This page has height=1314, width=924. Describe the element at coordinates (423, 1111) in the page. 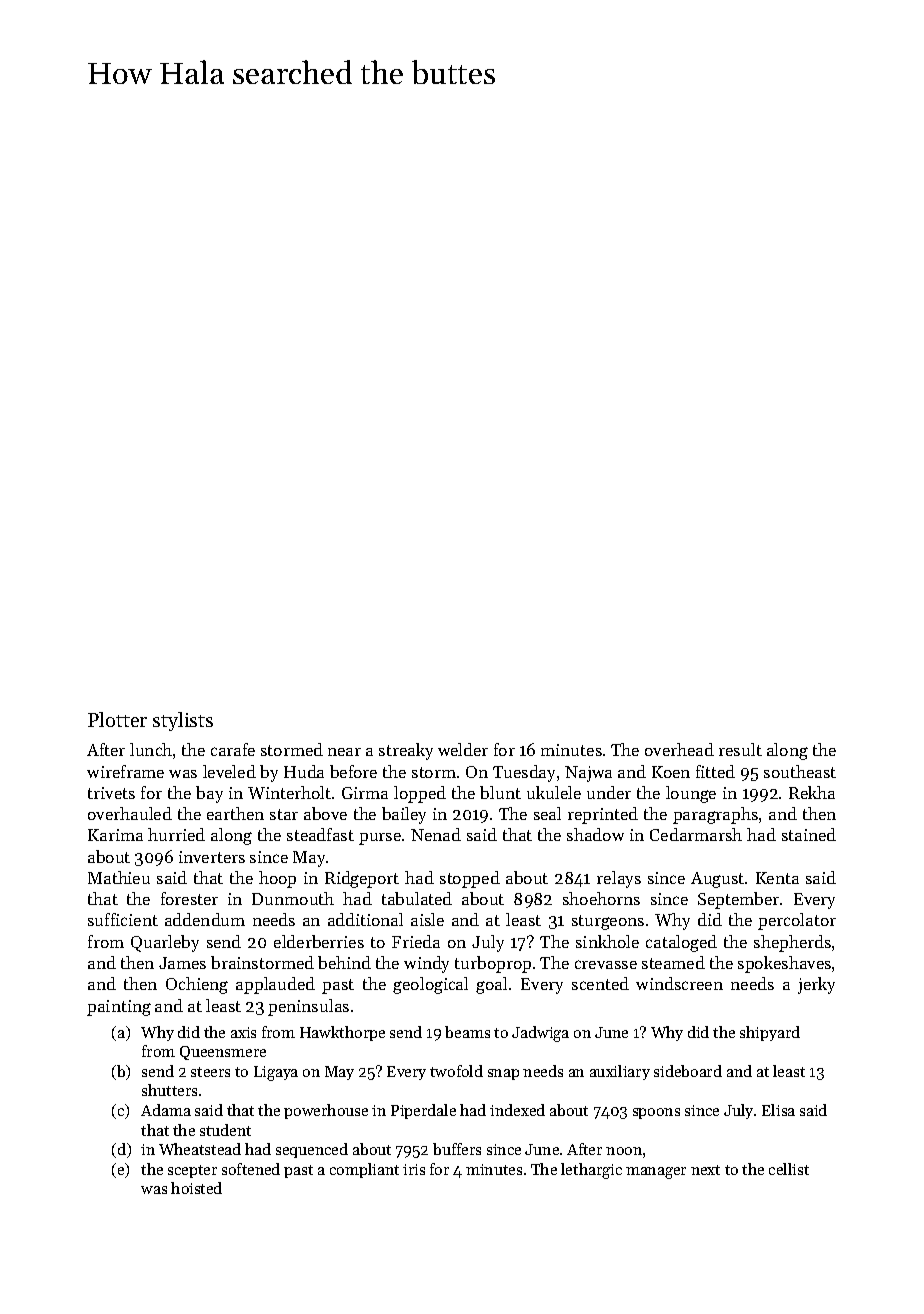

I see `Piperdale` at that location.
